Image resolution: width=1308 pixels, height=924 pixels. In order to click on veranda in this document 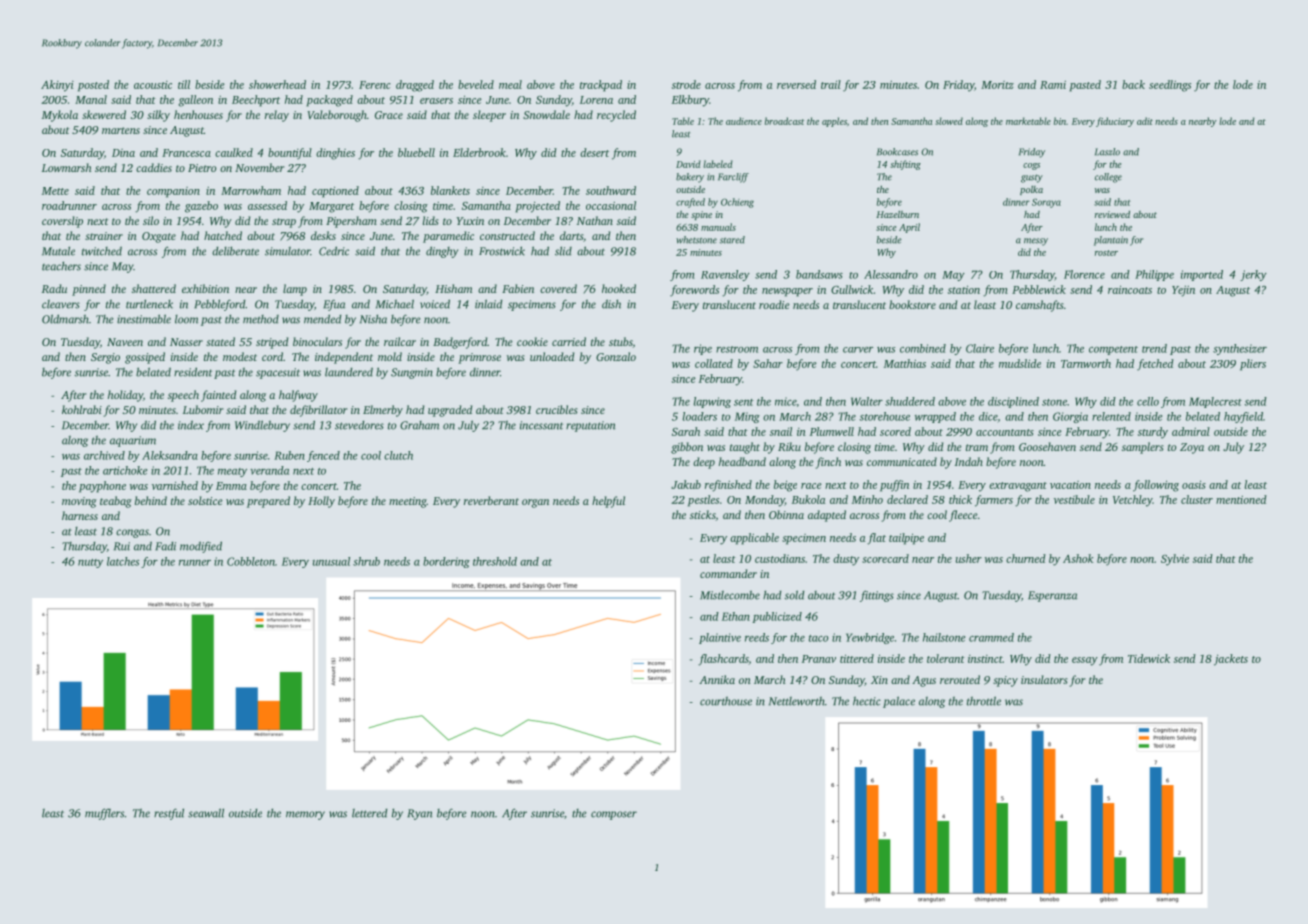, I will do `click(269, 470)`.
